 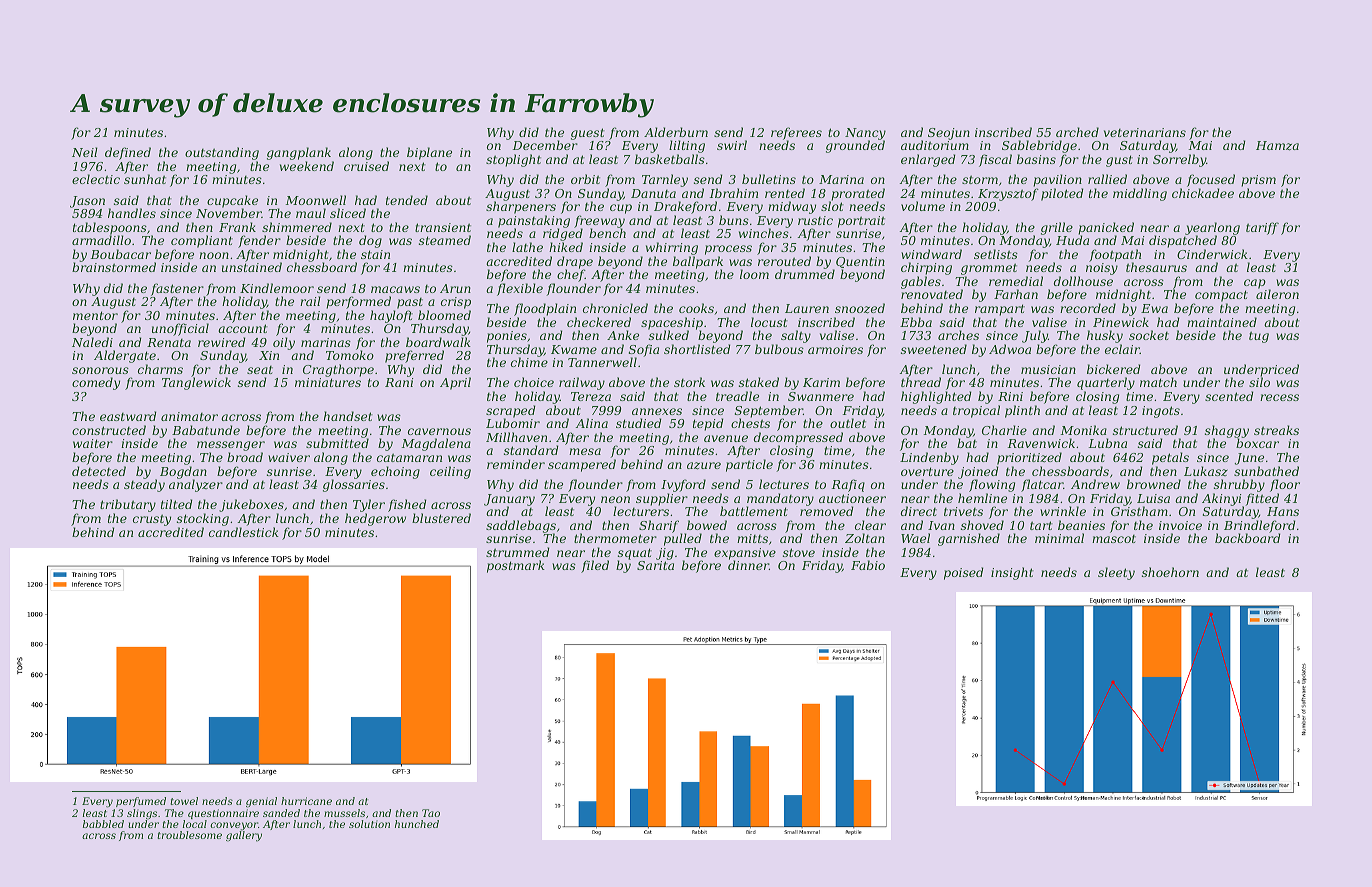 I want to click on dinner, so click(x=748, y=565).
